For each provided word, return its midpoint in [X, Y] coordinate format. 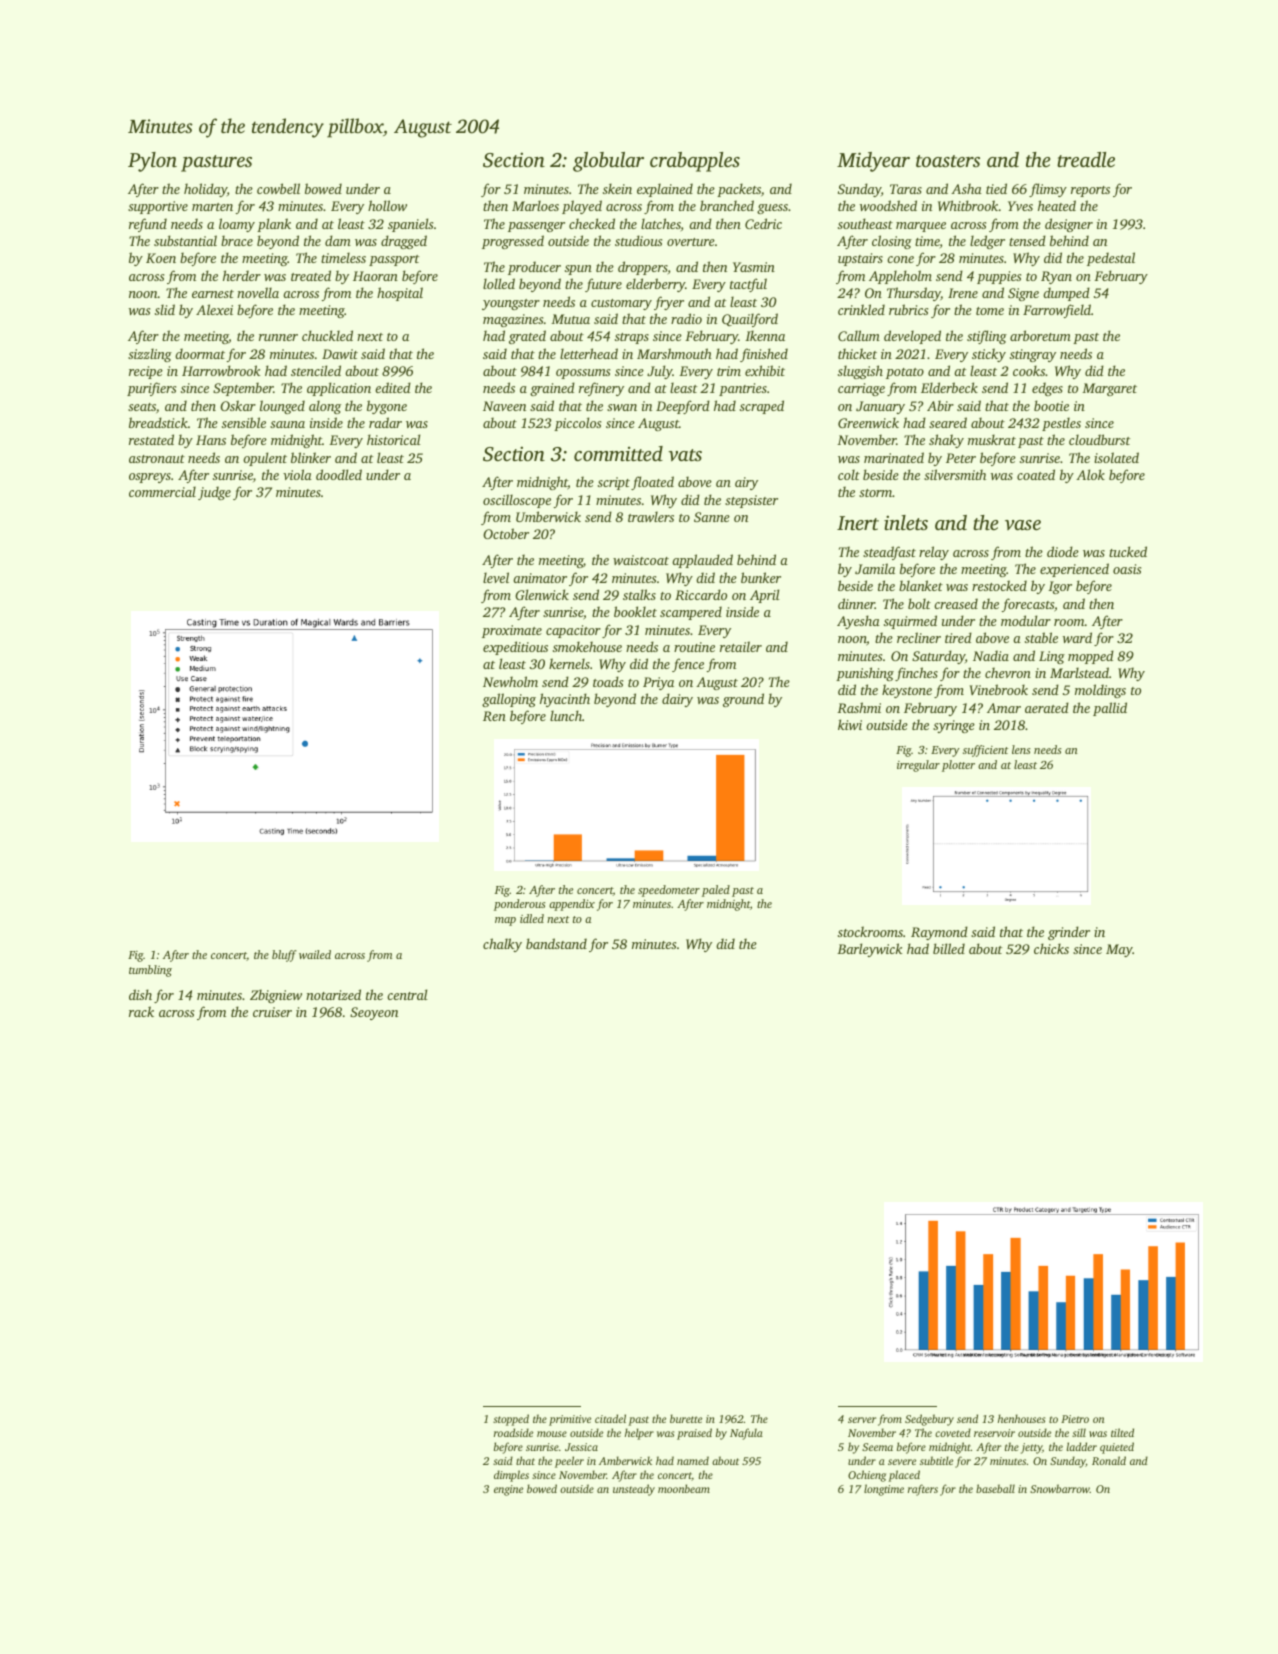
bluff [284, 956]
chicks [1051, 948]
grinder [1069, 933]
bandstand [556, 943]
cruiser [272, 1012]
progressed [513, 242]
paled [716, 891]
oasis [1127, 569]
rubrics [908, 309]
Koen [161, 258]
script [614, 483]
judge [214, 493]
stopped [511, 1420]
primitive [570, 1420]
